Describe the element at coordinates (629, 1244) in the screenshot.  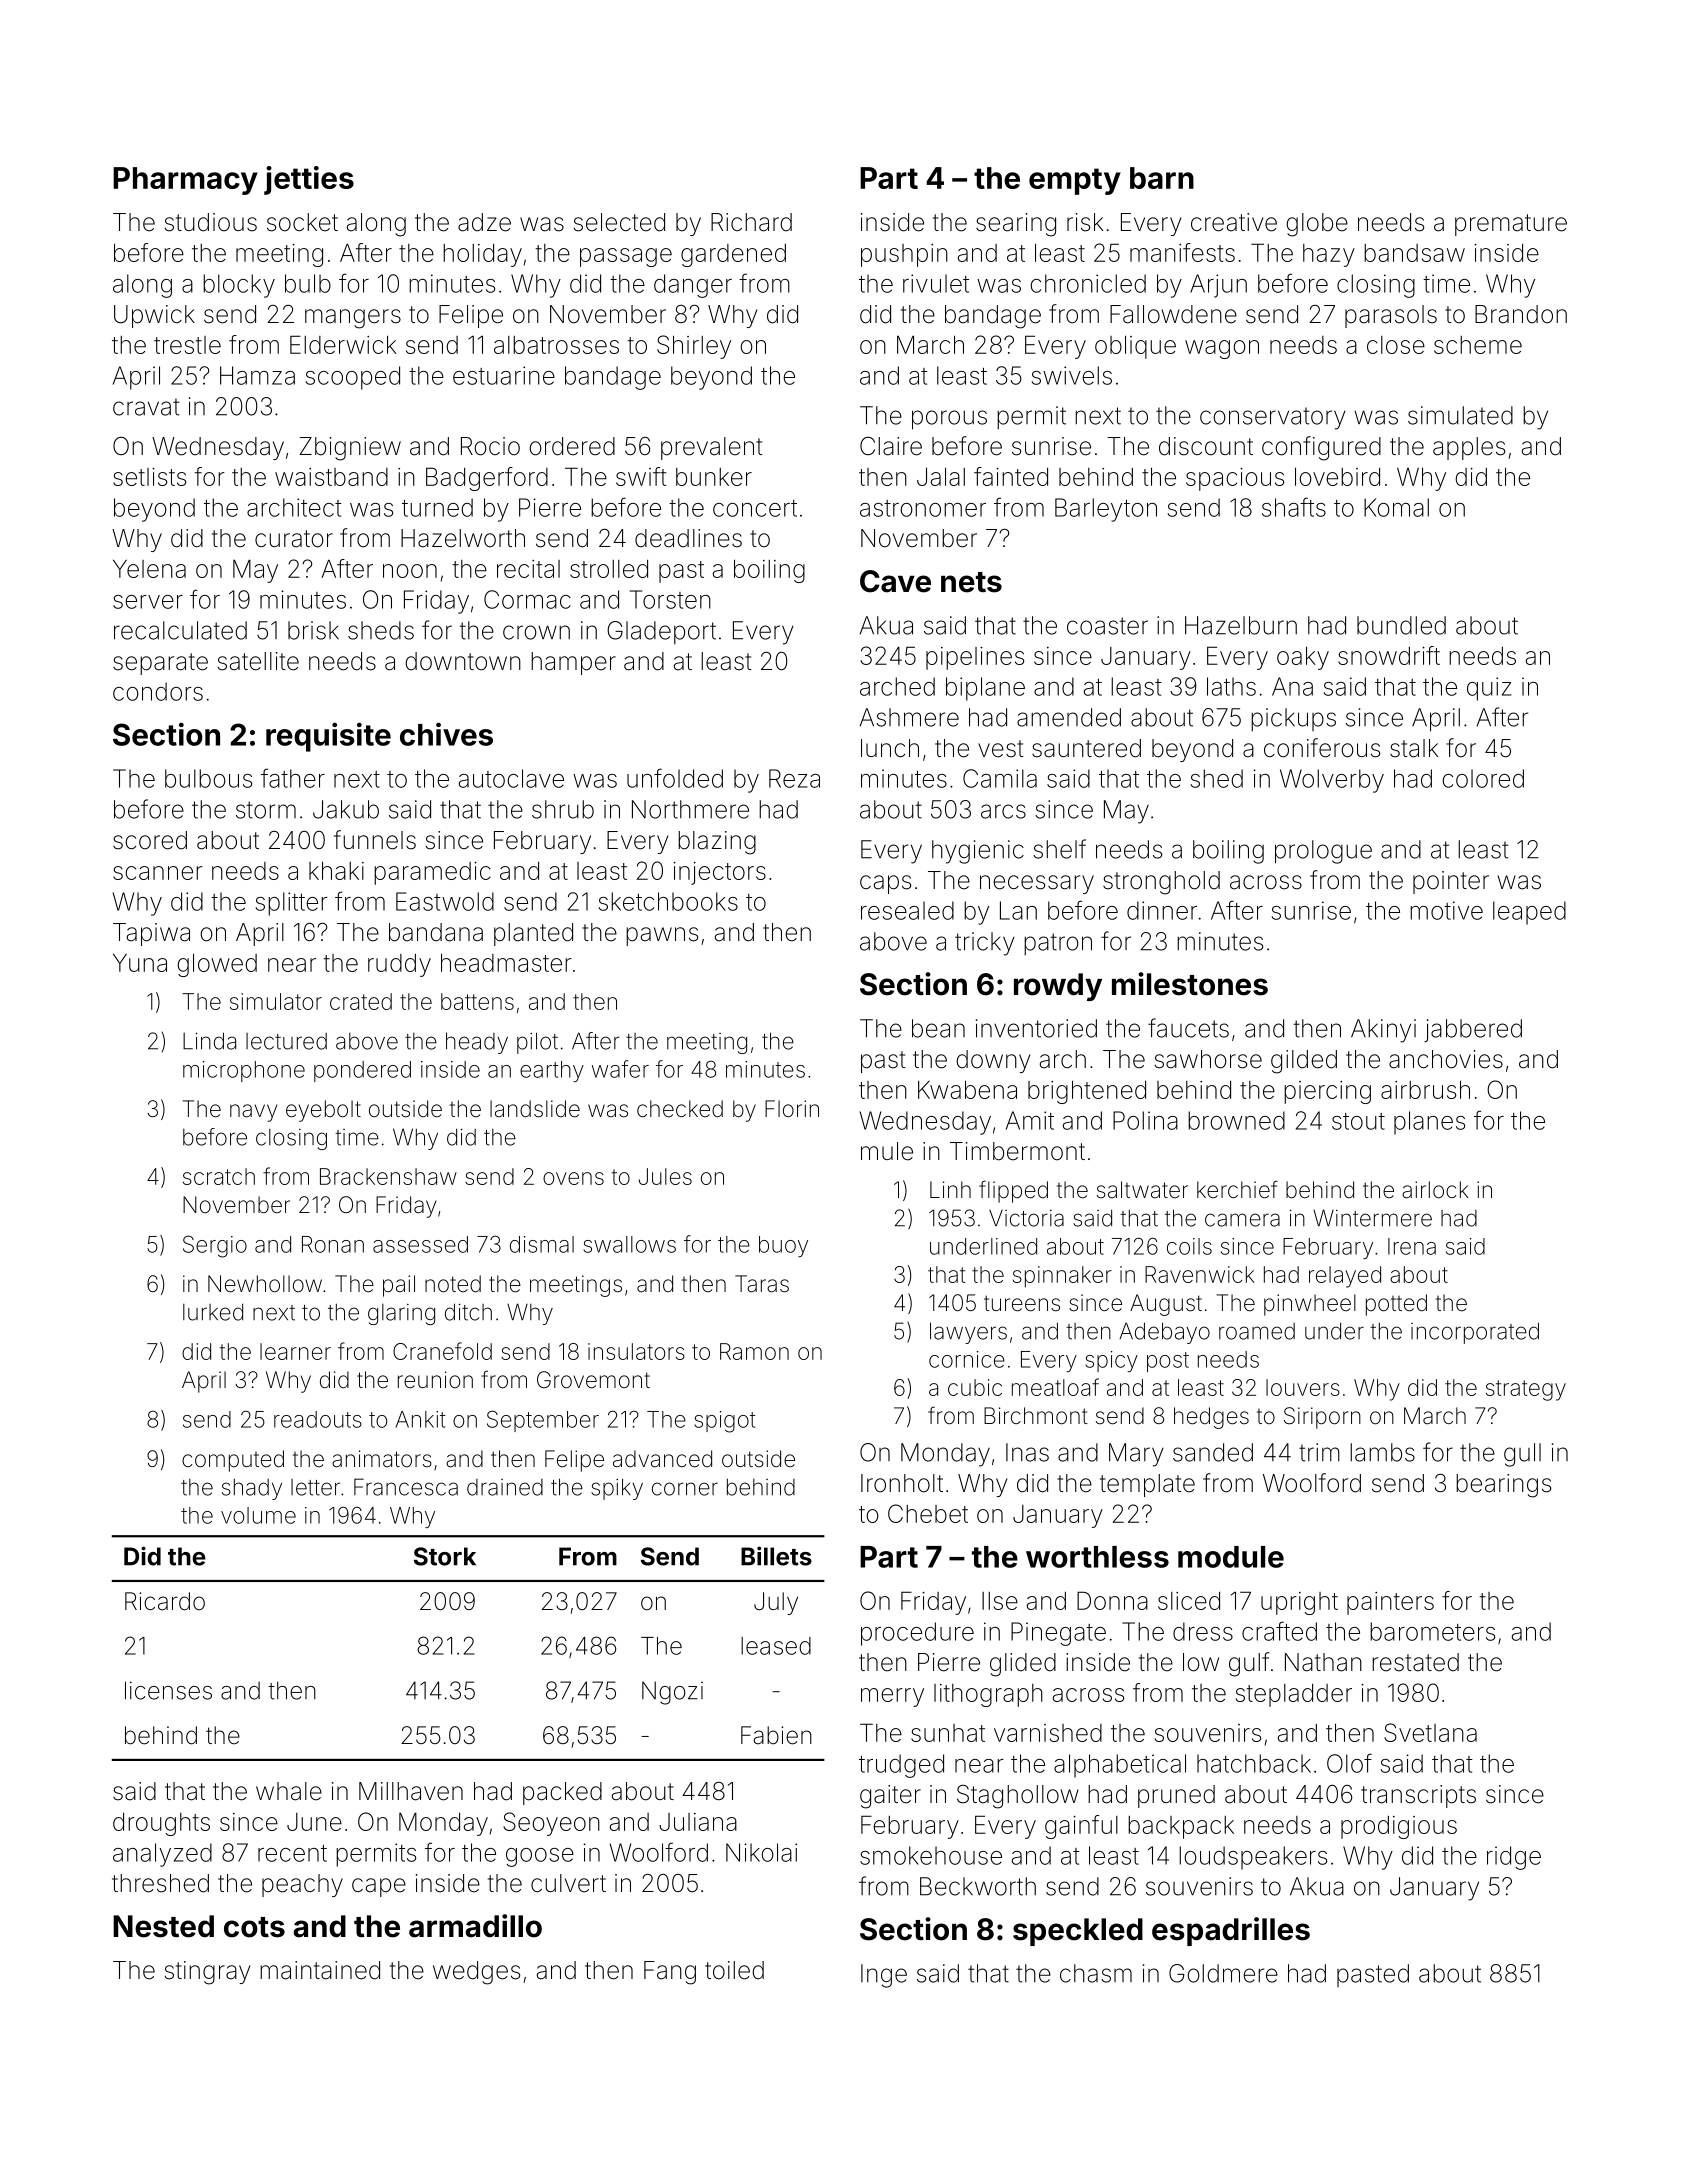
I see `swallows` at that location.
